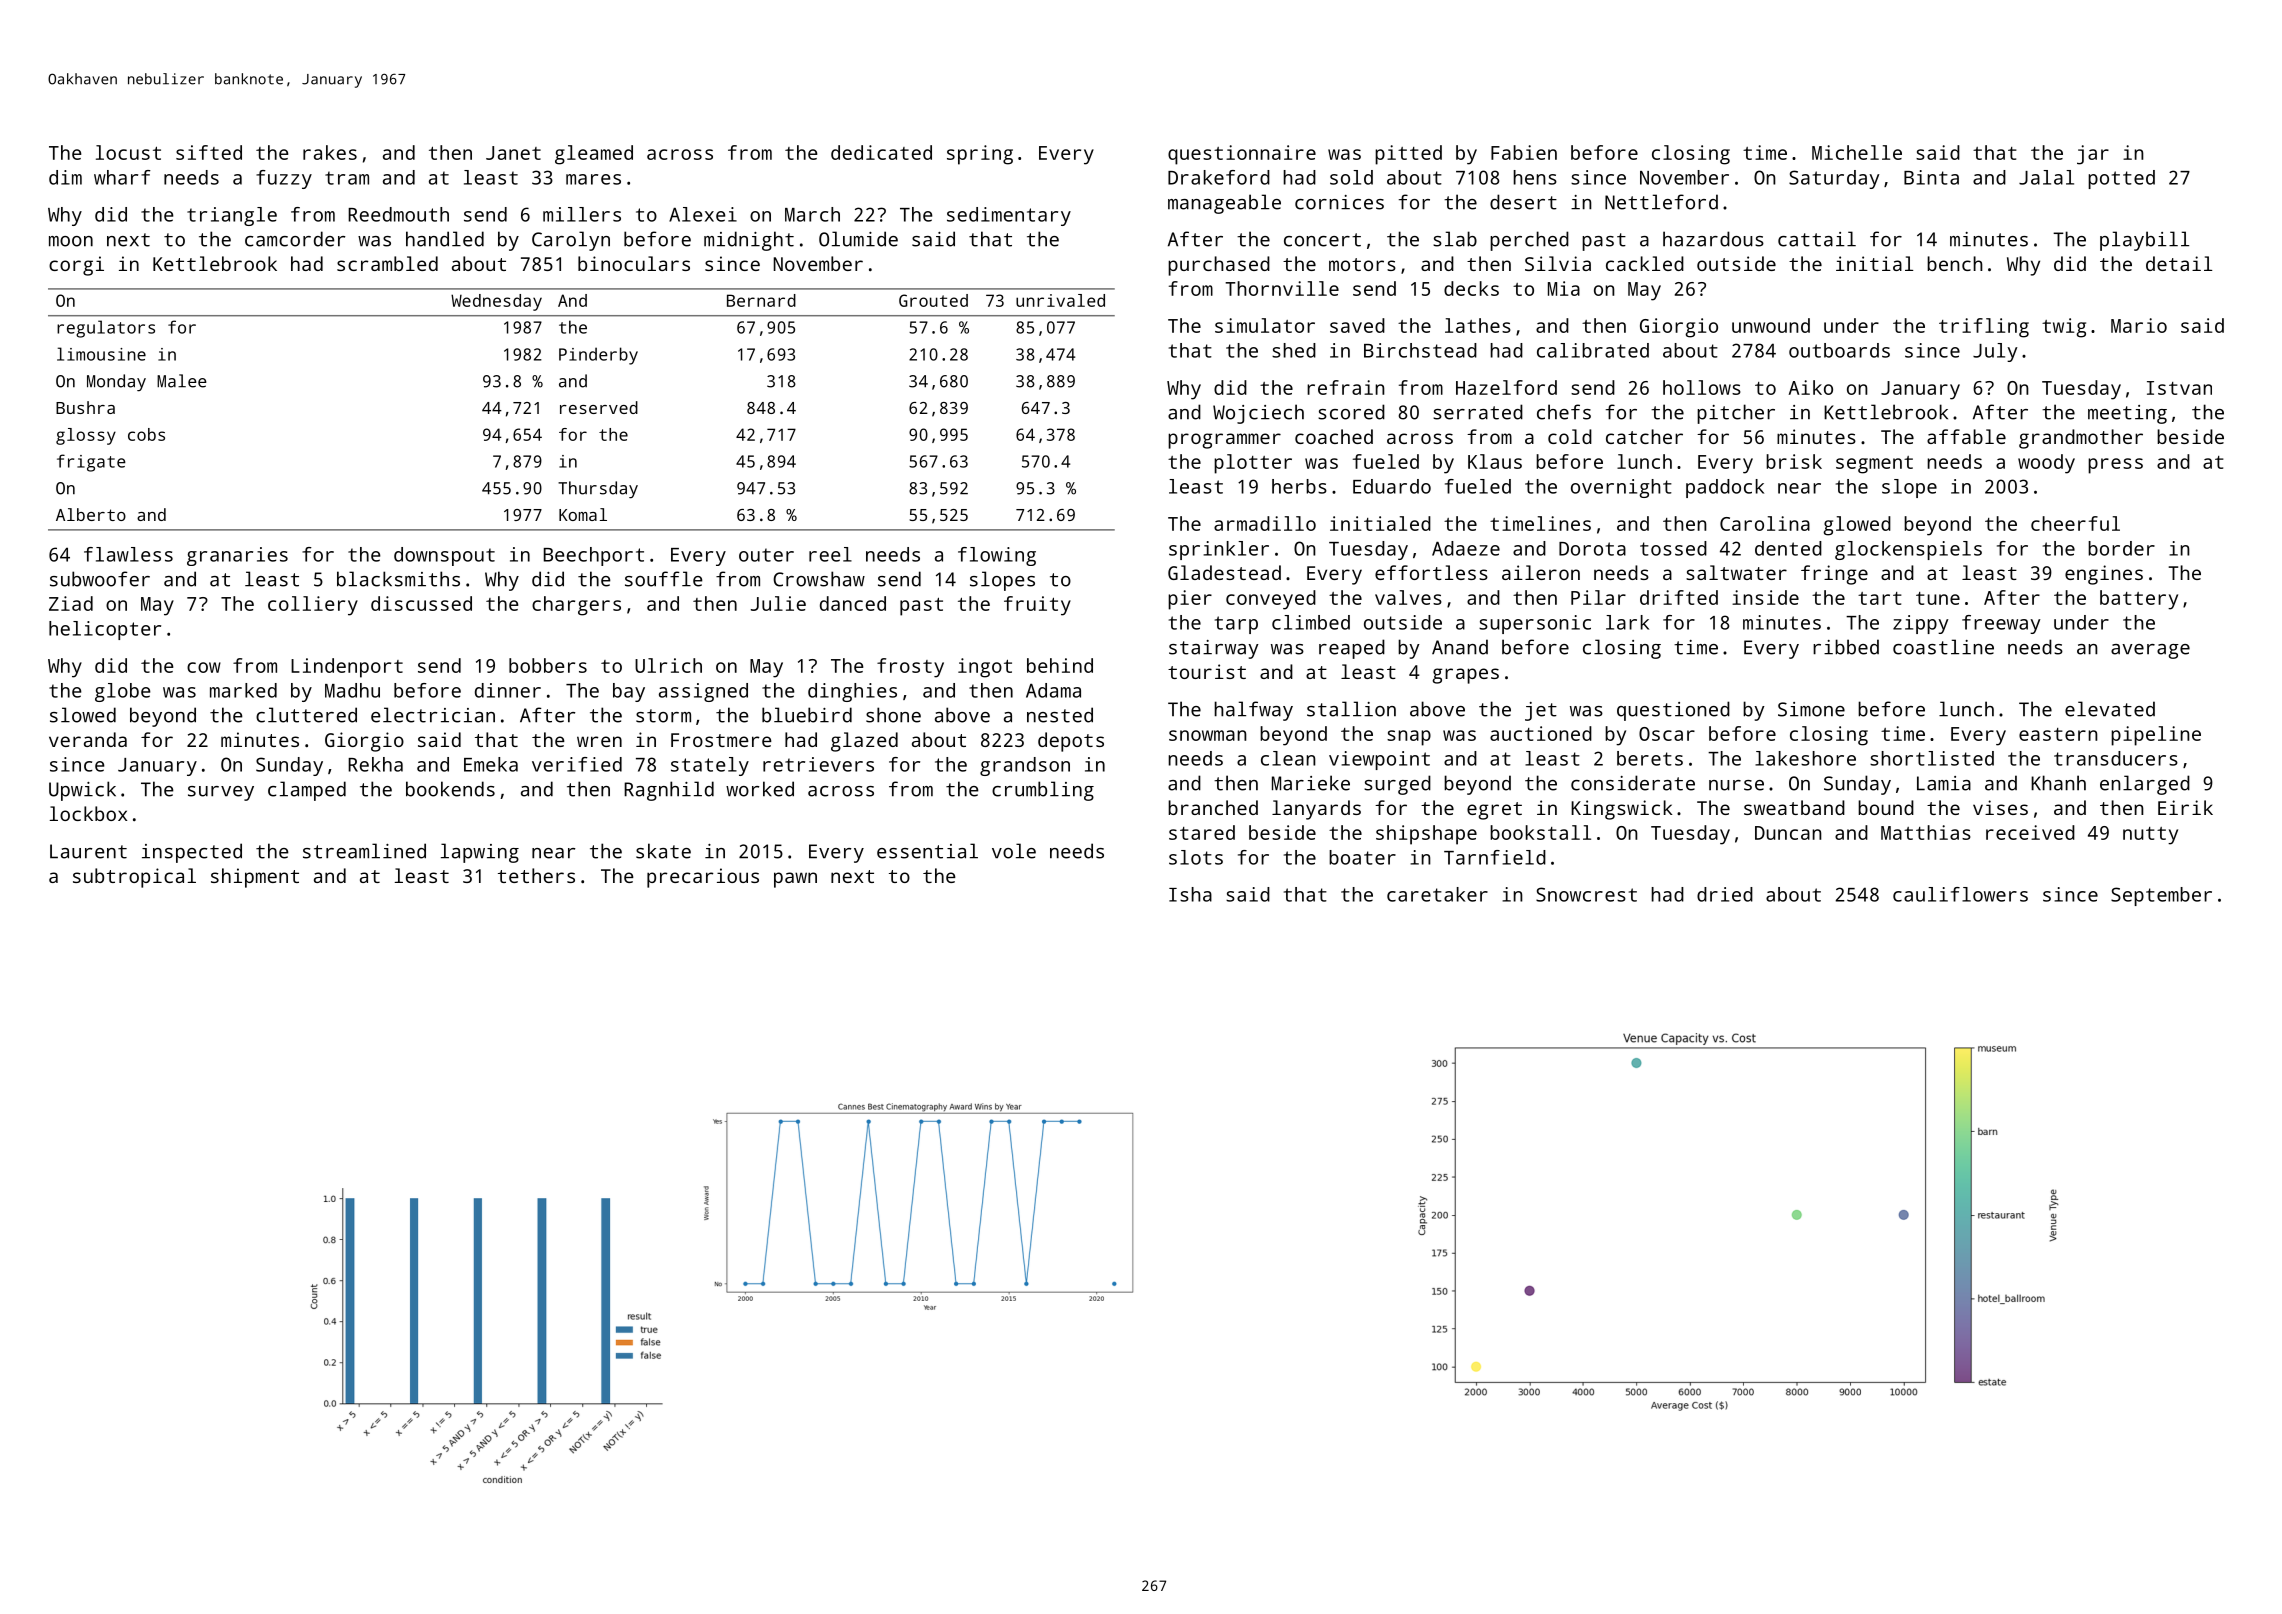  I want to click on glossy, so click(86, 436).
